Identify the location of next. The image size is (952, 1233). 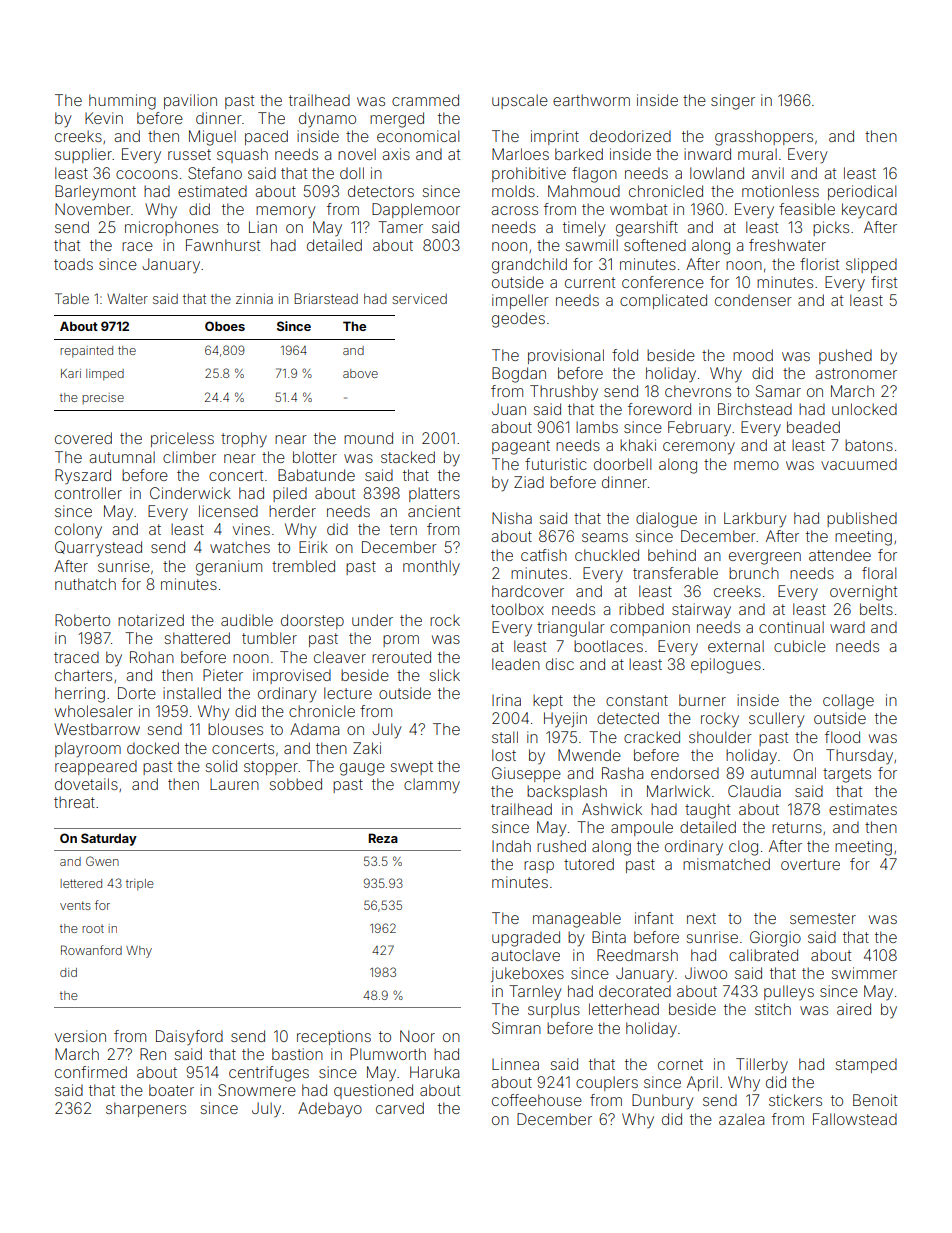
(701, 918).
